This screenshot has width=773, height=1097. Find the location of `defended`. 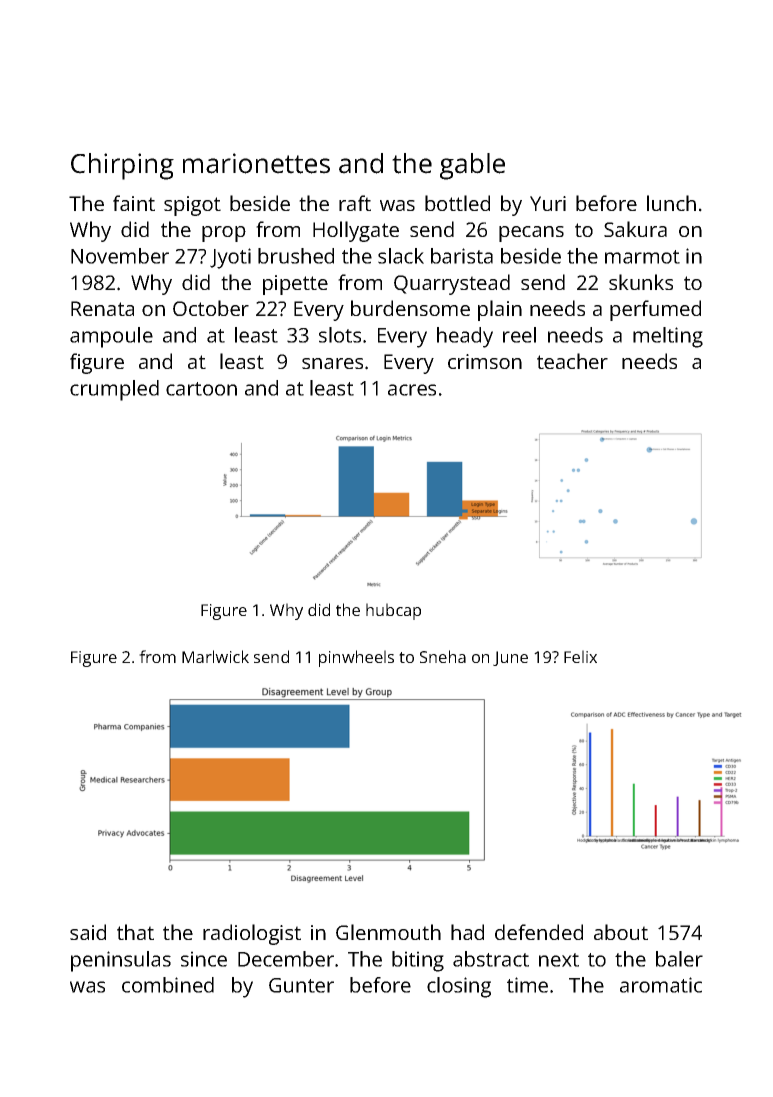

defended is located at coordinates (539, 932).
